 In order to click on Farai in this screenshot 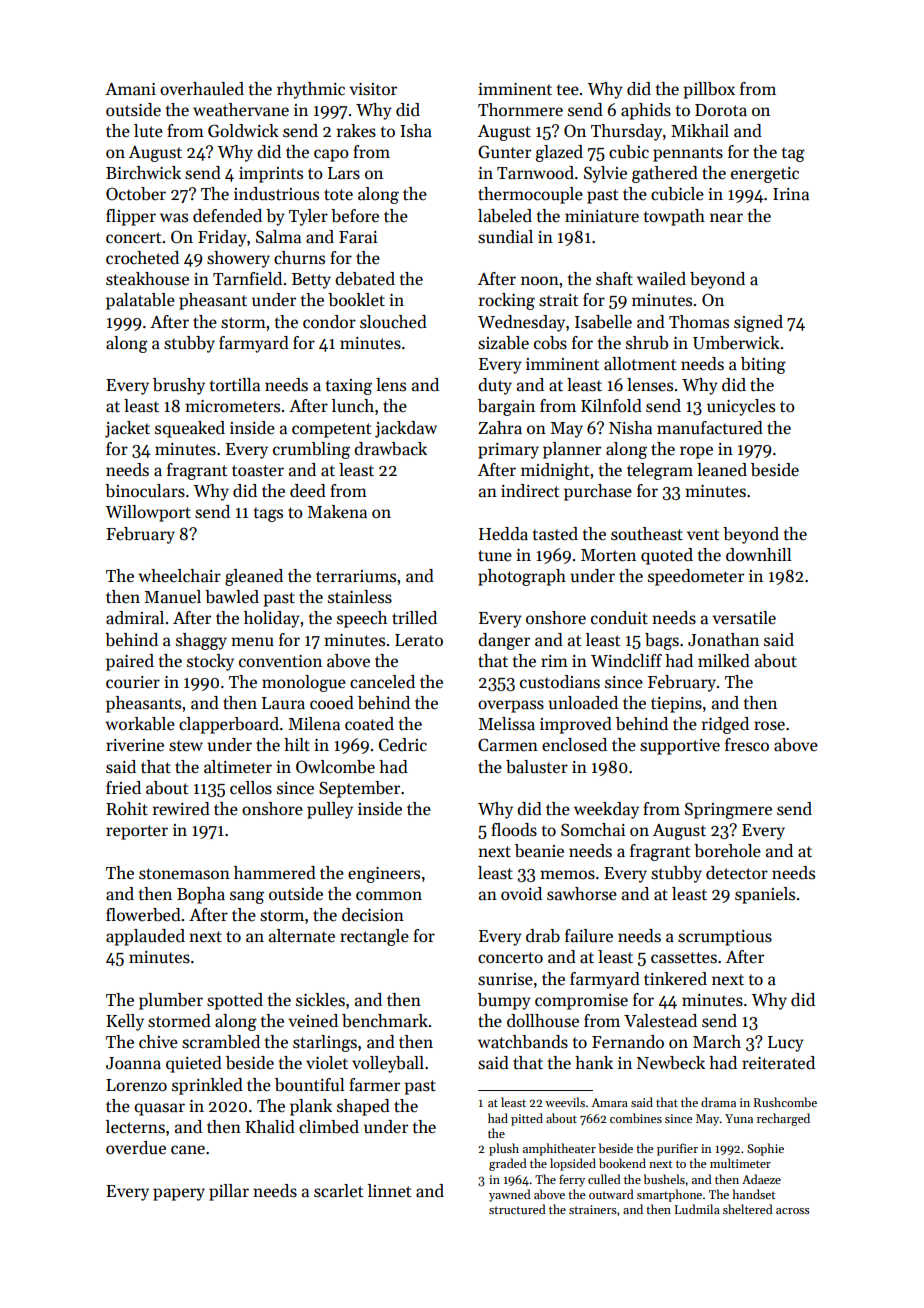, I will do `click(358, 237)`.
